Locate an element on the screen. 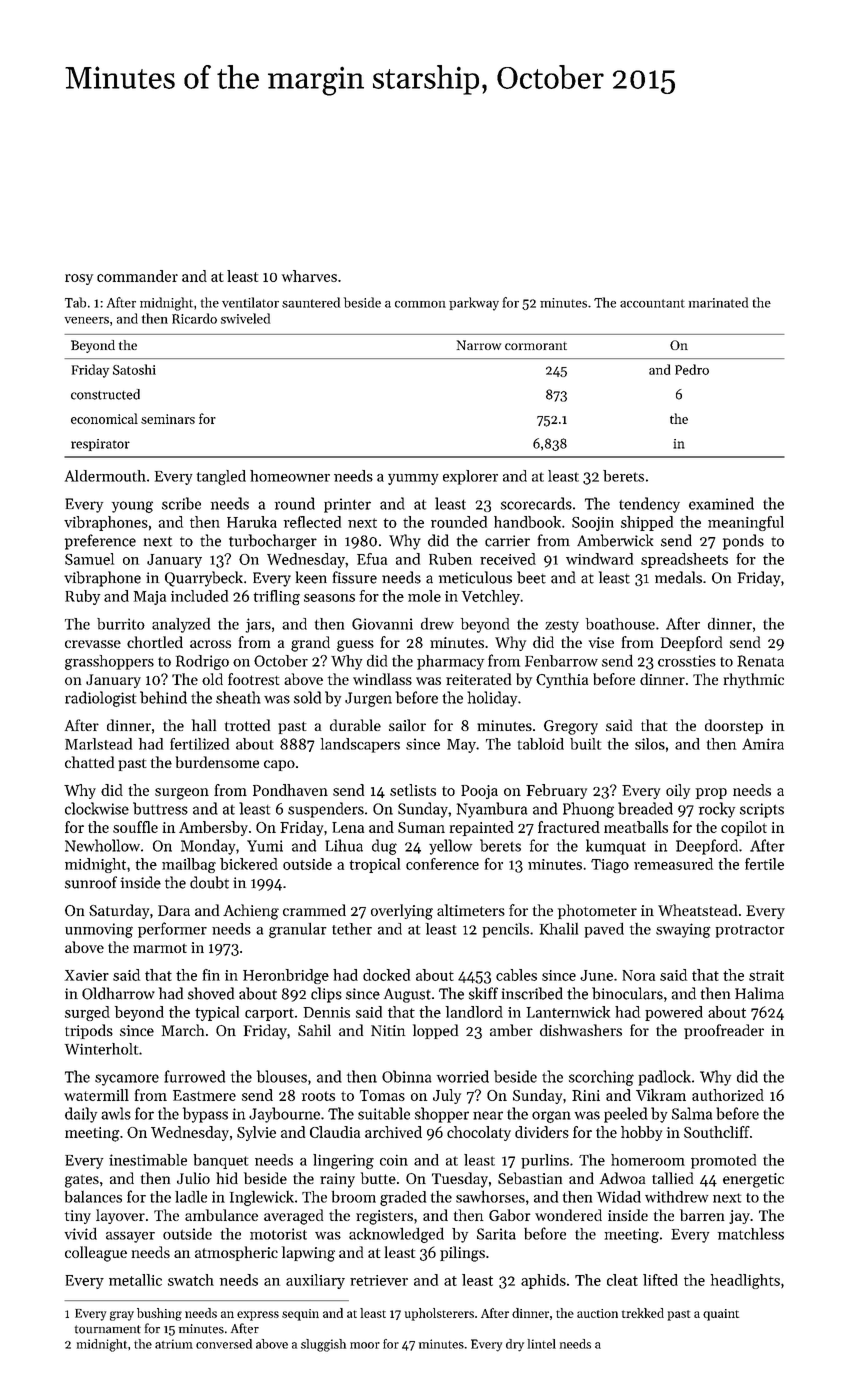 Image resolution: width=849 pixels, height=1400 pixels. landlord is located at coordinates (474, 1012).
